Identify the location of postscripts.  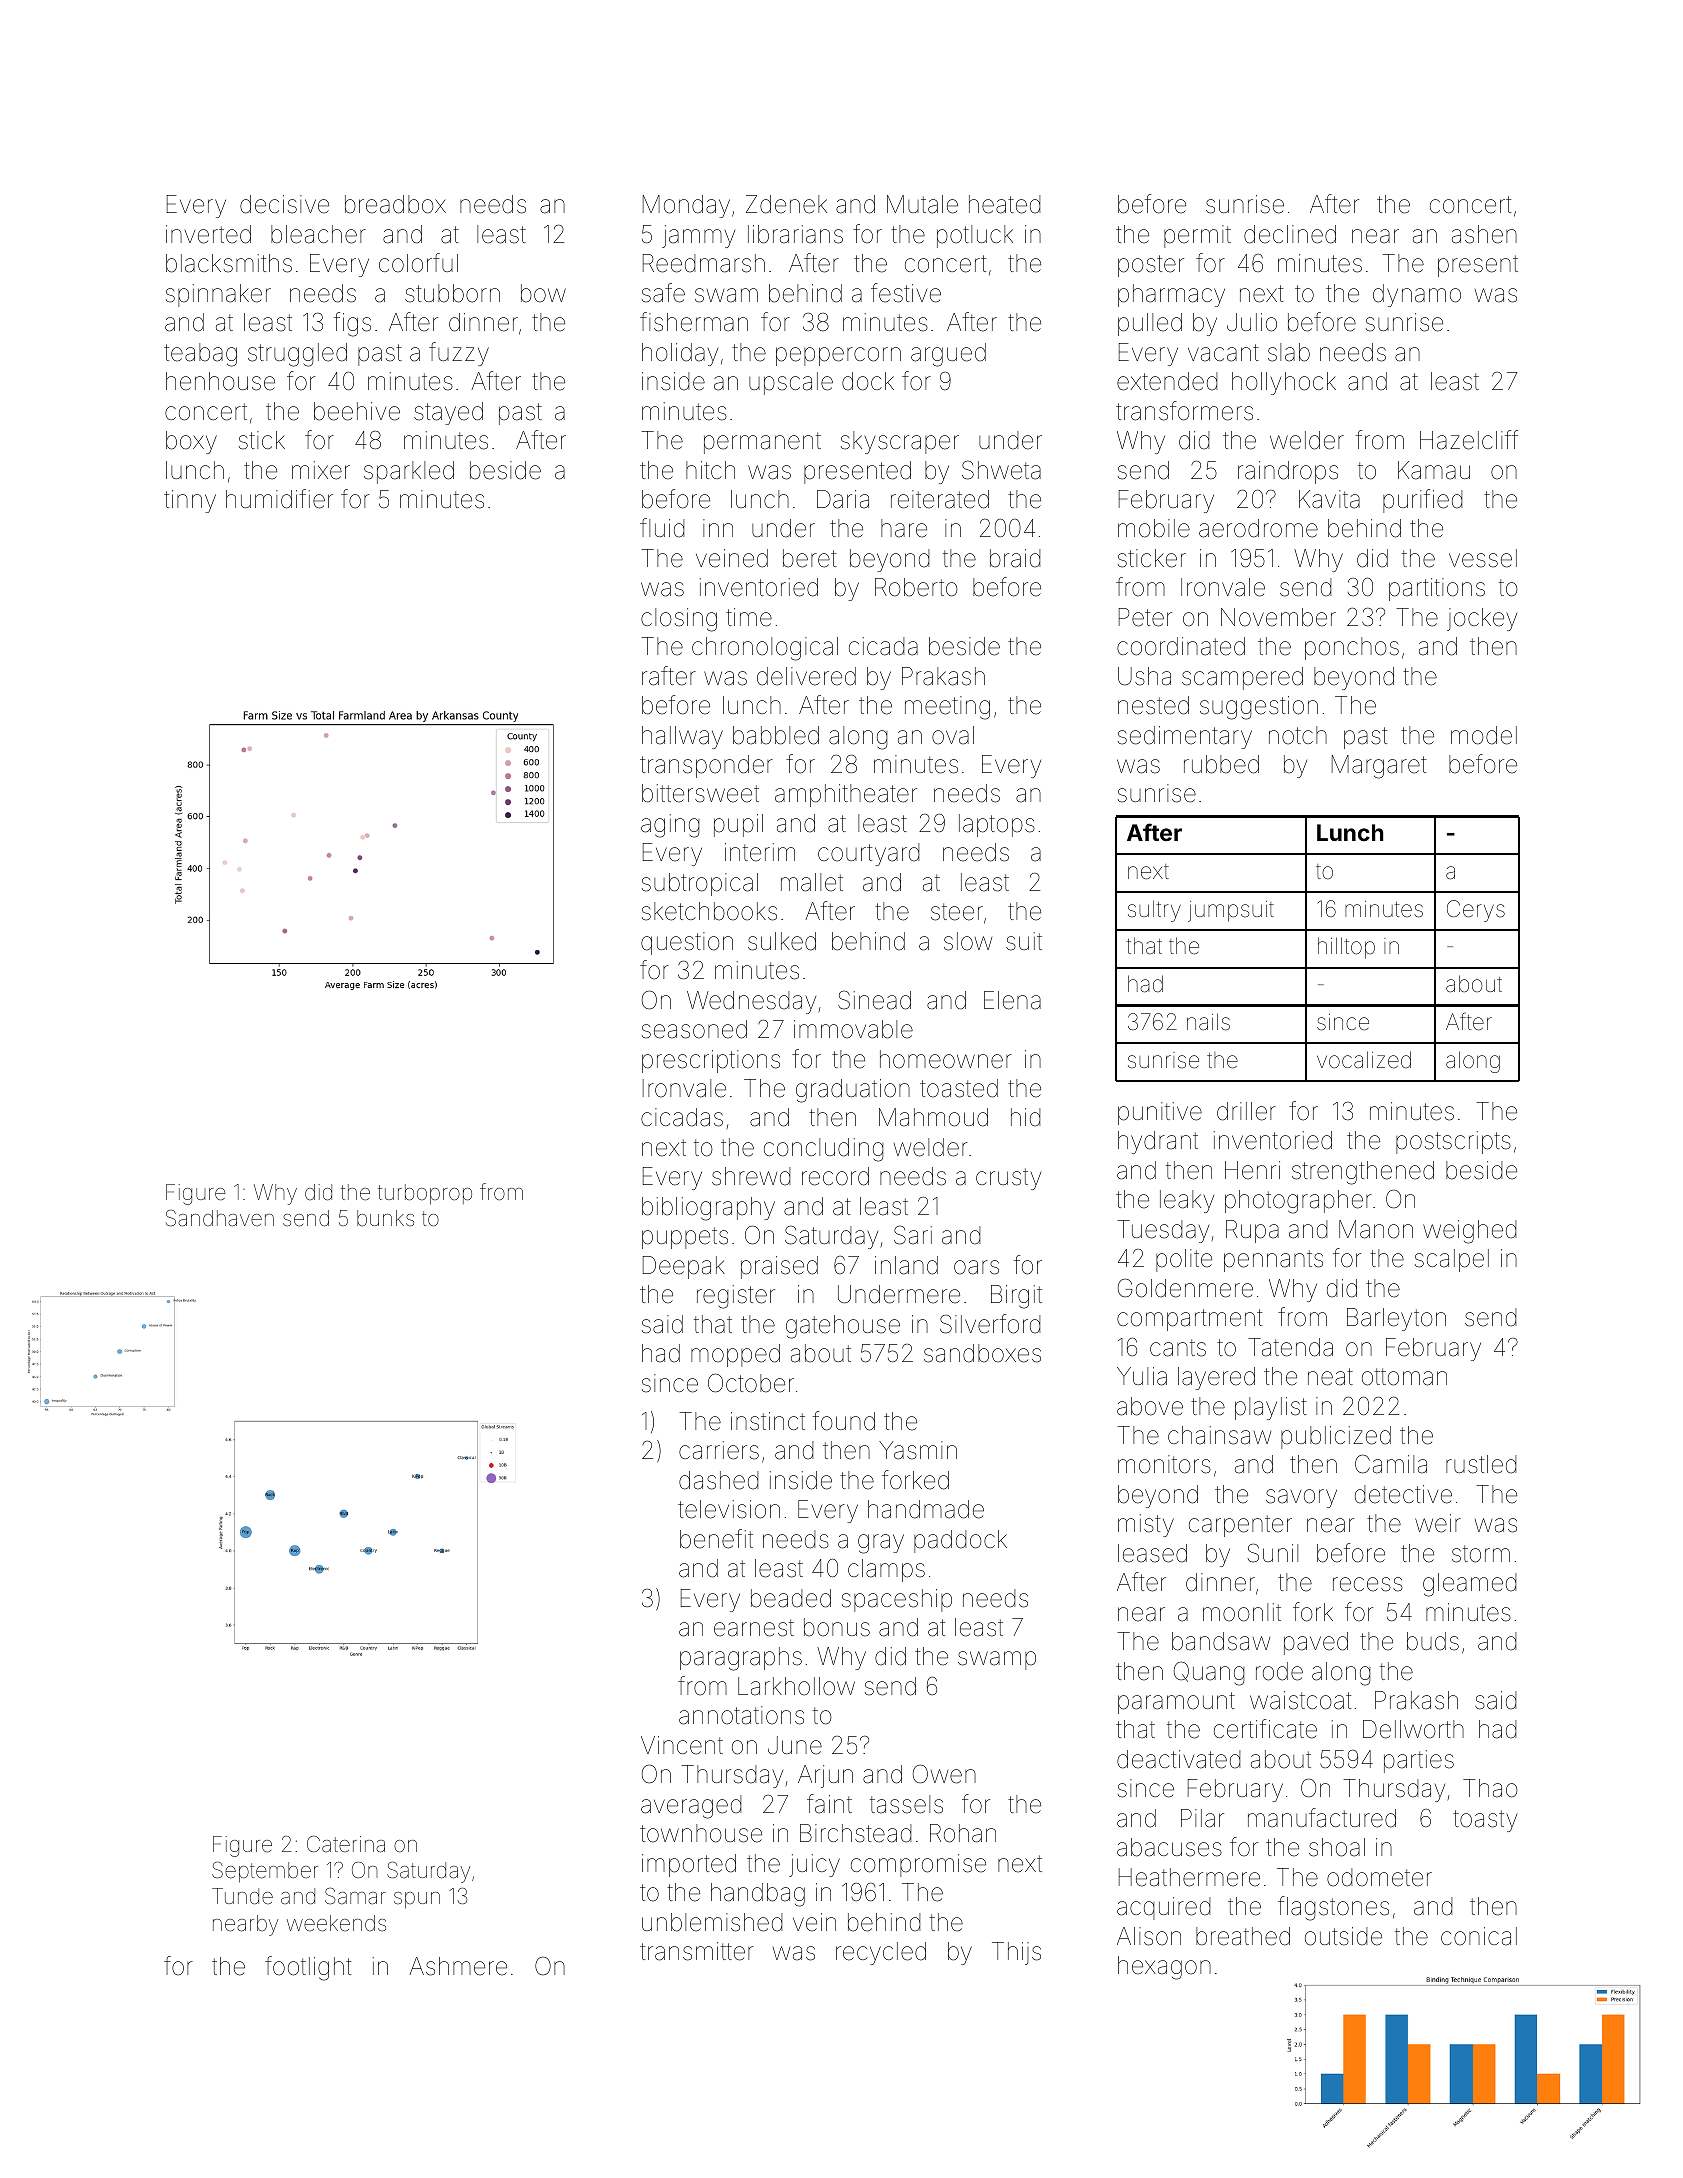
(1453, 1142).
